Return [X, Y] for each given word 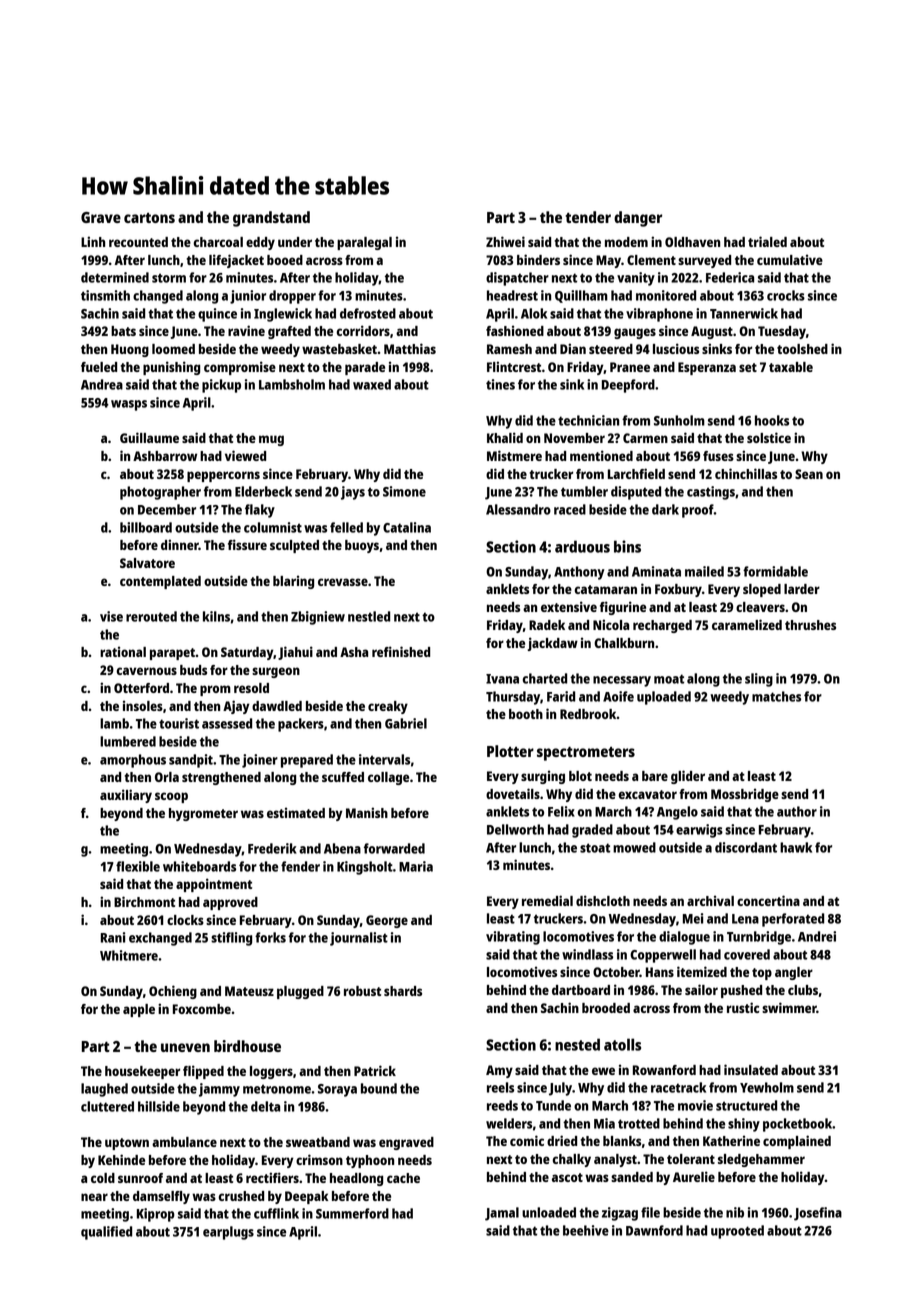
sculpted [294, 546]
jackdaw [552, 644]
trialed [767, 241]
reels [500, 1087]
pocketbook [797, 1125]
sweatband [318, 1142]
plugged [300, 992]
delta [265, 1106]
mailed [704, 571]
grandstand [271, 219]
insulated [751, 1069]
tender [588, 217]
